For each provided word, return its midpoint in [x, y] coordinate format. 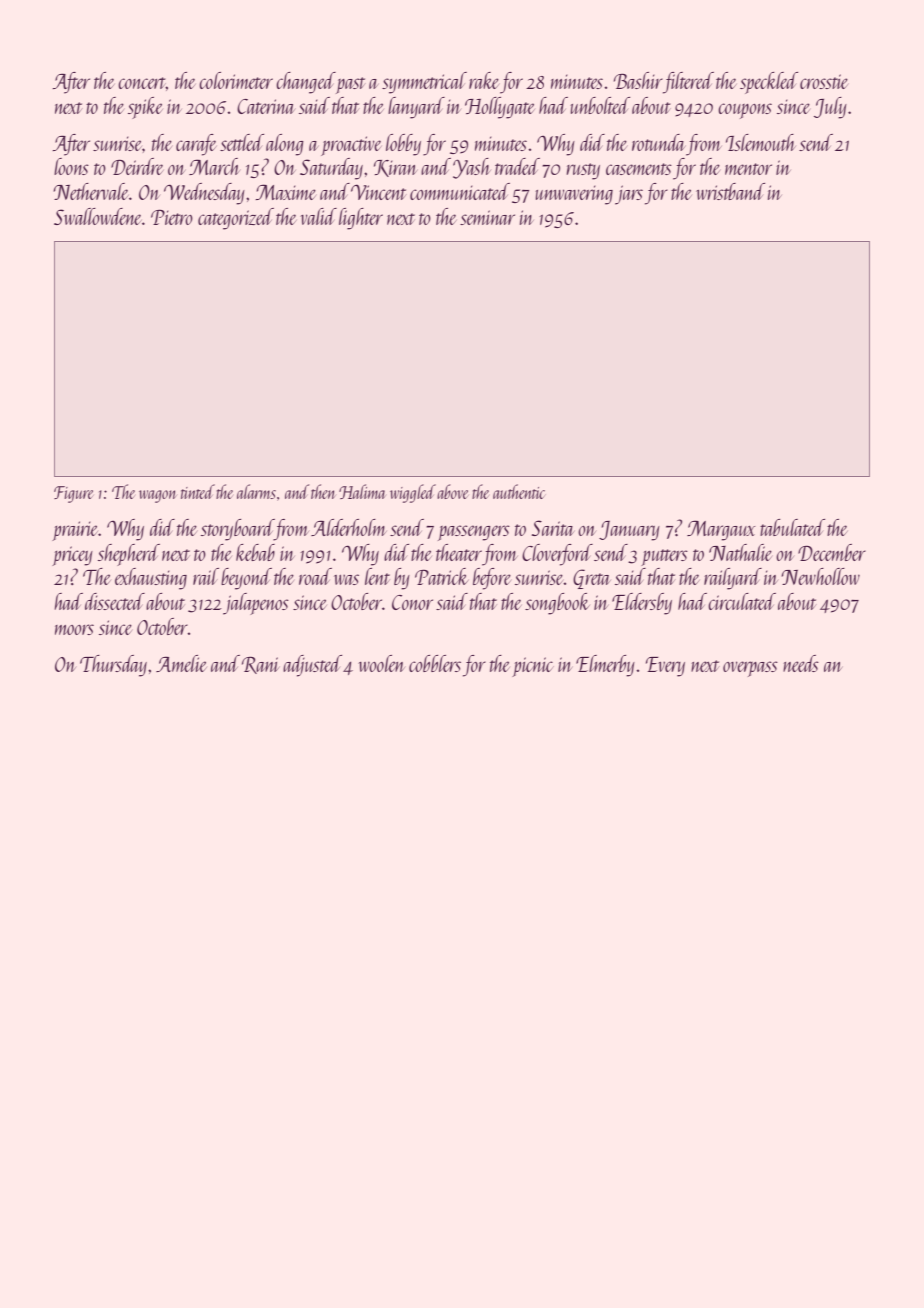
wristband [730, 191]
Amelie [181, 663]
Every [665, 667]
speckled [769, 83]
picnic [533, 667]
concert [142, 83]
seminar [487, 217]
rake [484, 80]
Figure [73, 494]
